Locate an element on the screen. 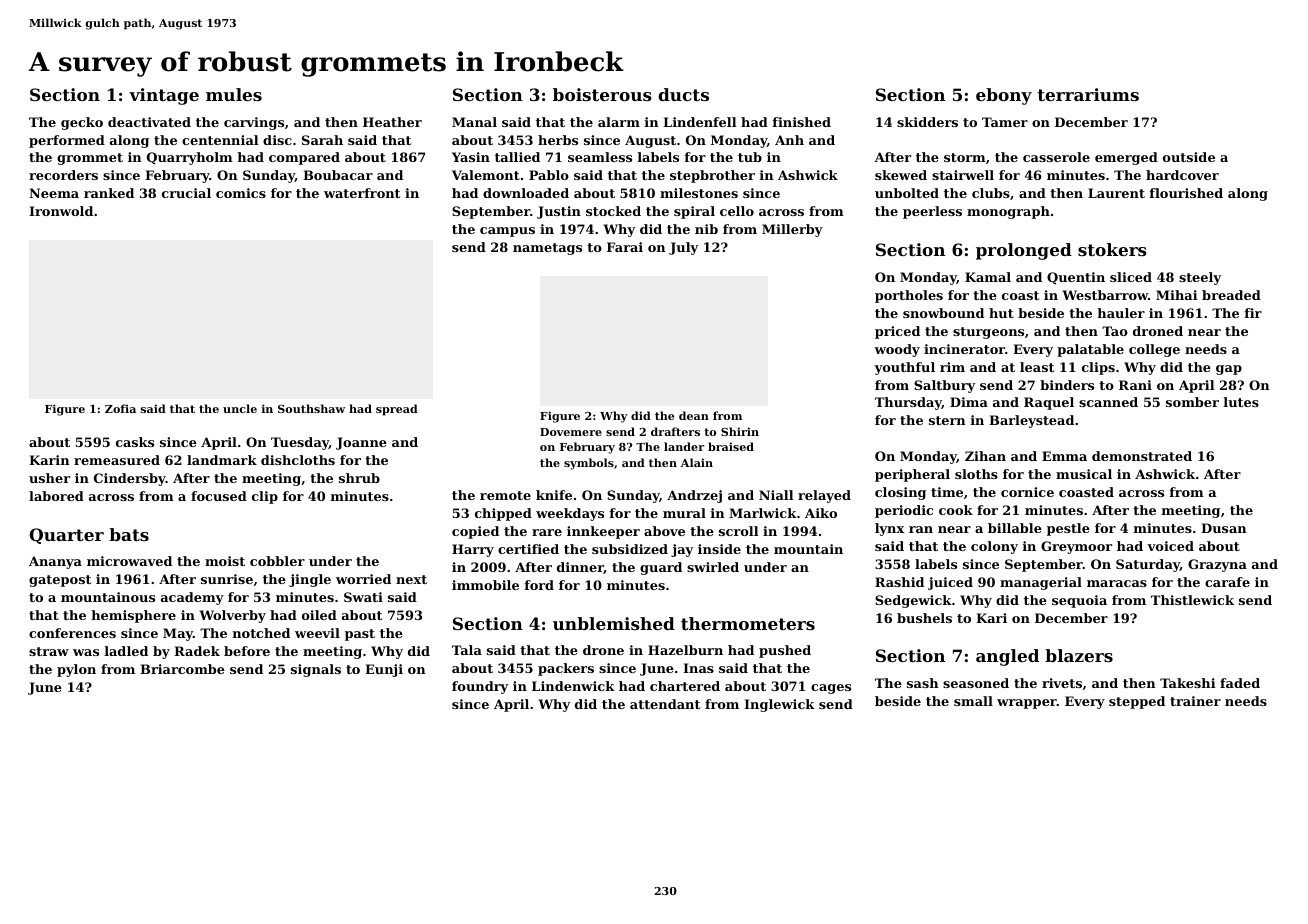 The image size is (1308, 924). stairwell is located at coordinates (963, 175).
